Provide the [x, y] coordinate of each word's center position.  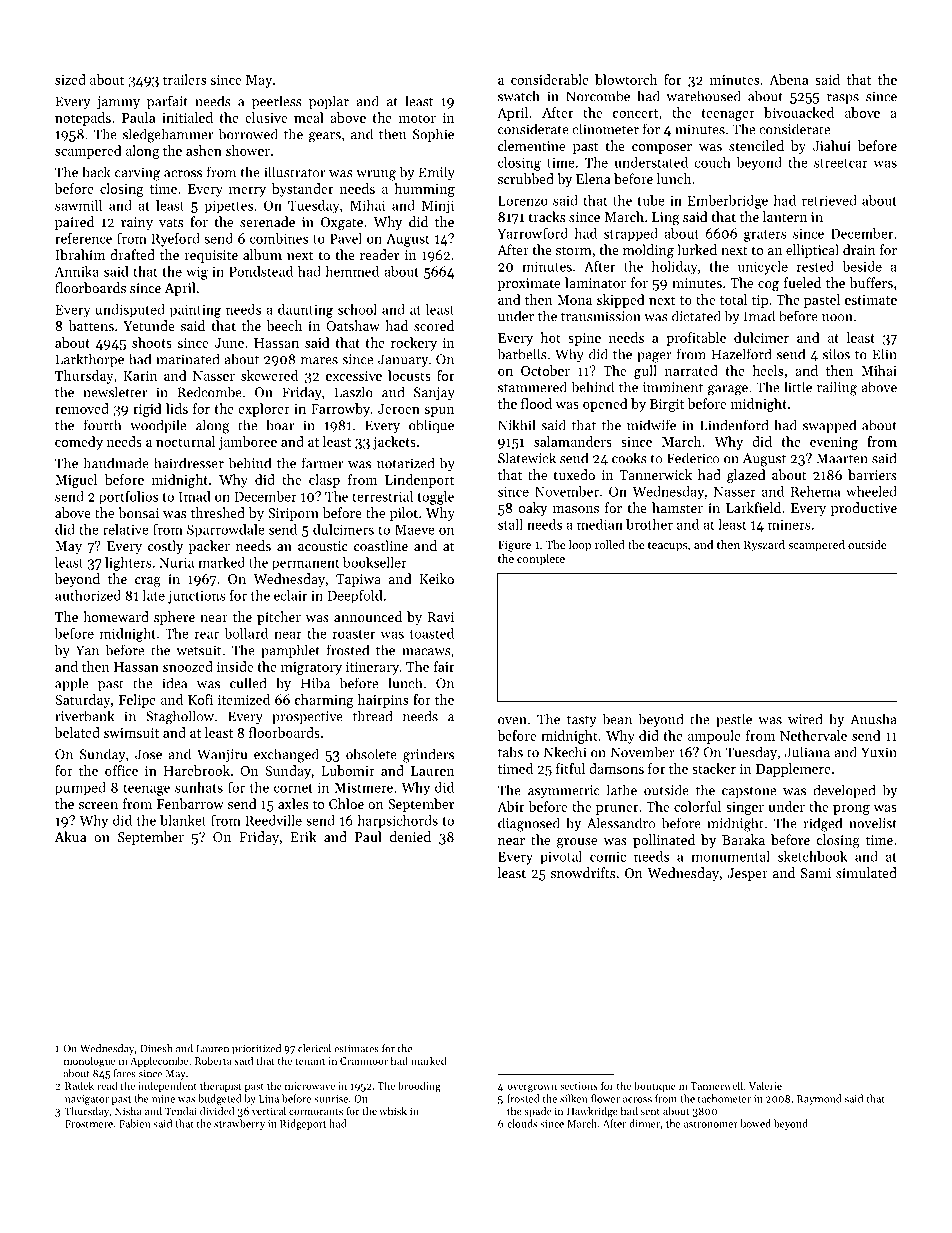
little [798, 387]
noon [837, 318]
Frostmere [89, 1124]
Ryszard [764, 546]
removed [82, 408]
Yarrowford [532, 233]
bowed [755, 1123]
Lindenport [419, 481]
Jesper [747, 874]
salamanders [573, 441]
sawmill [78, 205]
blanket [183, 820]
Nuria [176, 562]
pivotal [561, 857]
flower [605, 1098]
